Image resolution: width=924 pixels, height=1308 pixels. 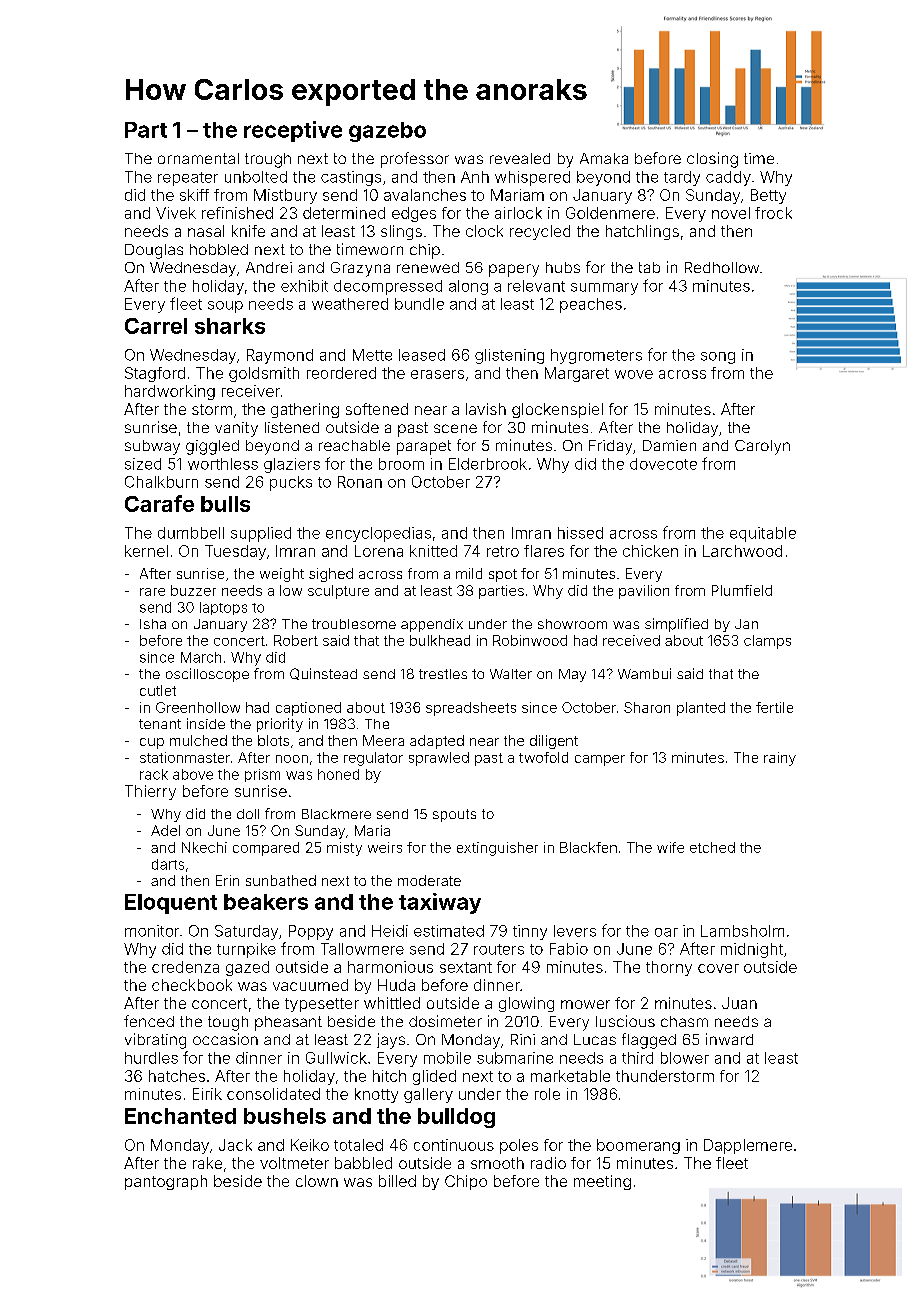 I want to click on Carolyn, so click(x=762, y=447).
